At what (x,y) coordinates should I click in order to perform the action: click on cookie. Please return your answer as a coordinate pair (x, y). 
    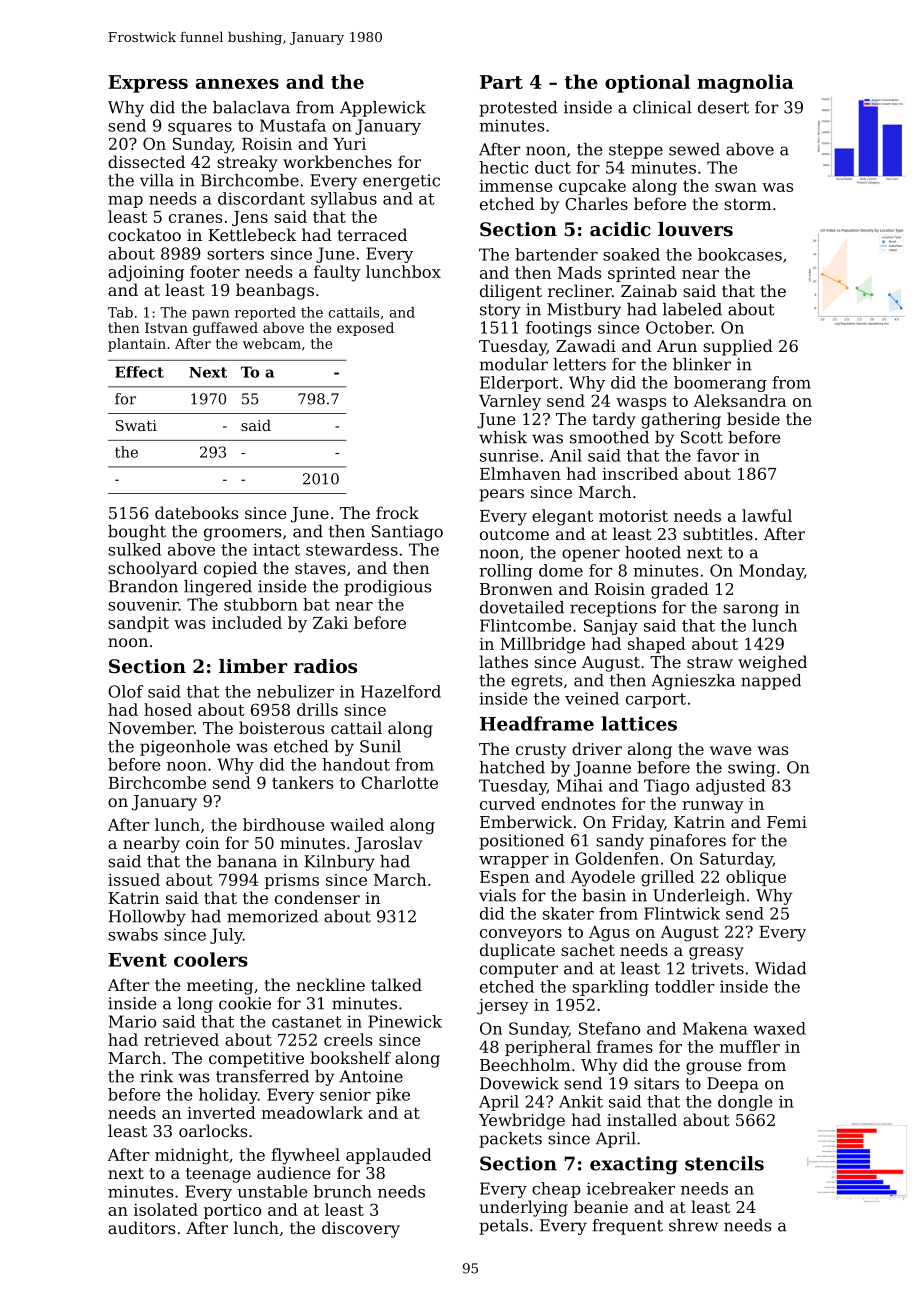
    Looking at the image, I should click on (245, 1003).
